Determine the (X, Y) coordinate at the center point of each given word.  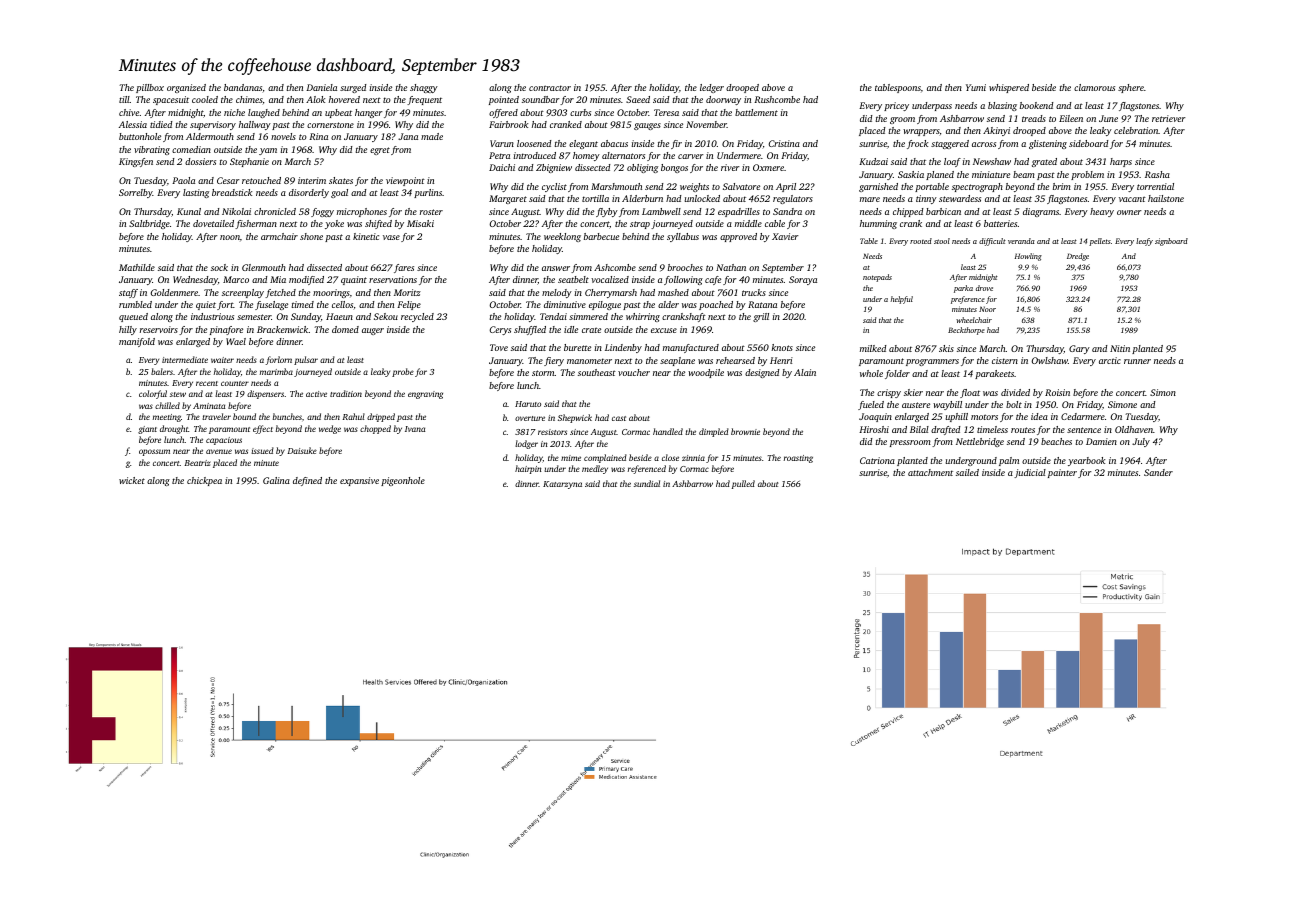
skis (946, 348)
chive (129, 112)
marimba (276, 371)
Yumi (976, 87)
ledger (712, 88)
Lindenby (623, 348)
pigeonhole (403, 481)
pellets (1100, 242)
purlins (428, 193)
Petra (499, 155)
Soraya (803, 280)
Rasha (1157, 174)
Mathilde (137, 267)
